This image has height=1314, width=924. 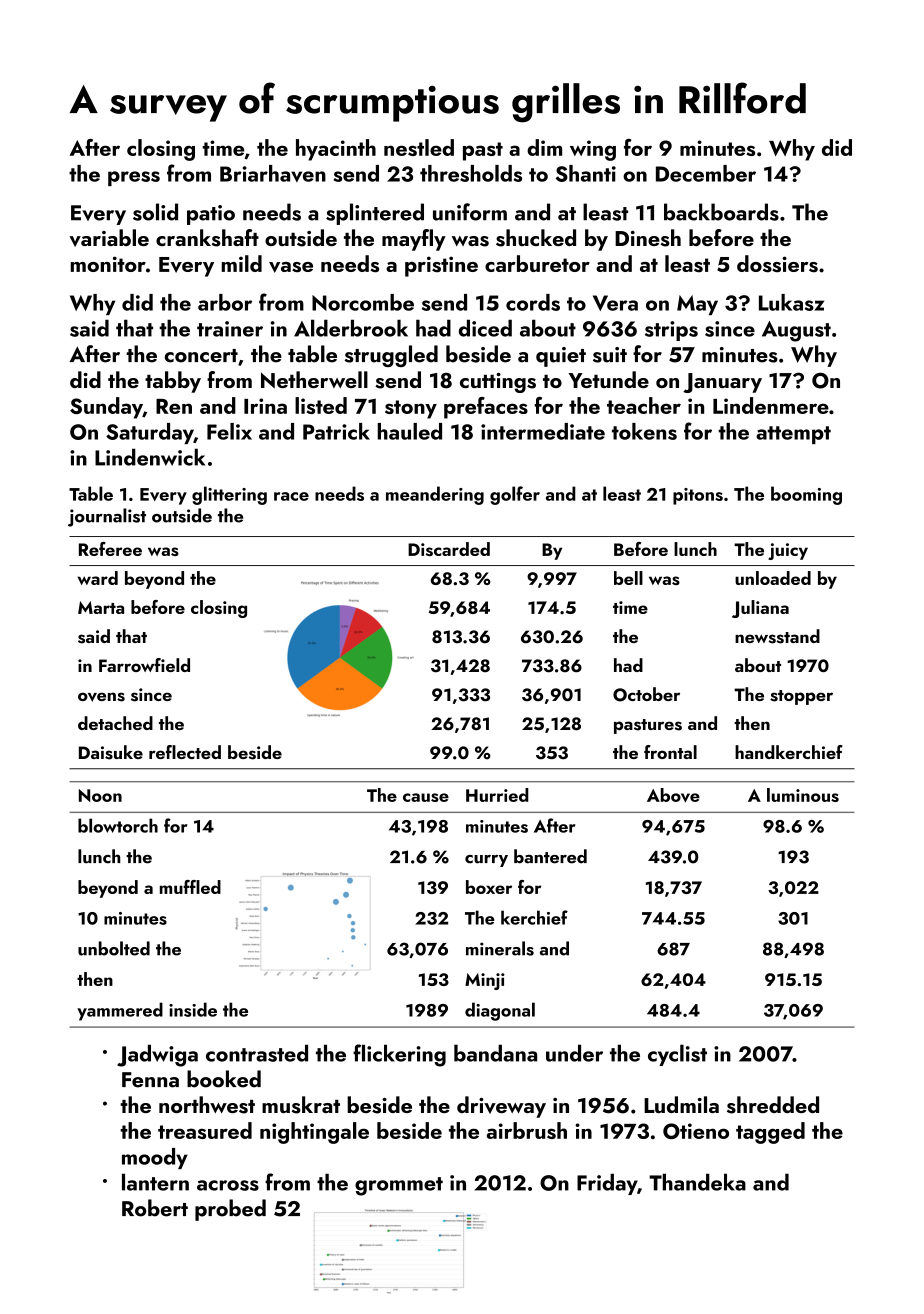 What do you see at coordinates (399, 1055) in the image?
I see `flickering` at bounding box center [399, 1055].
